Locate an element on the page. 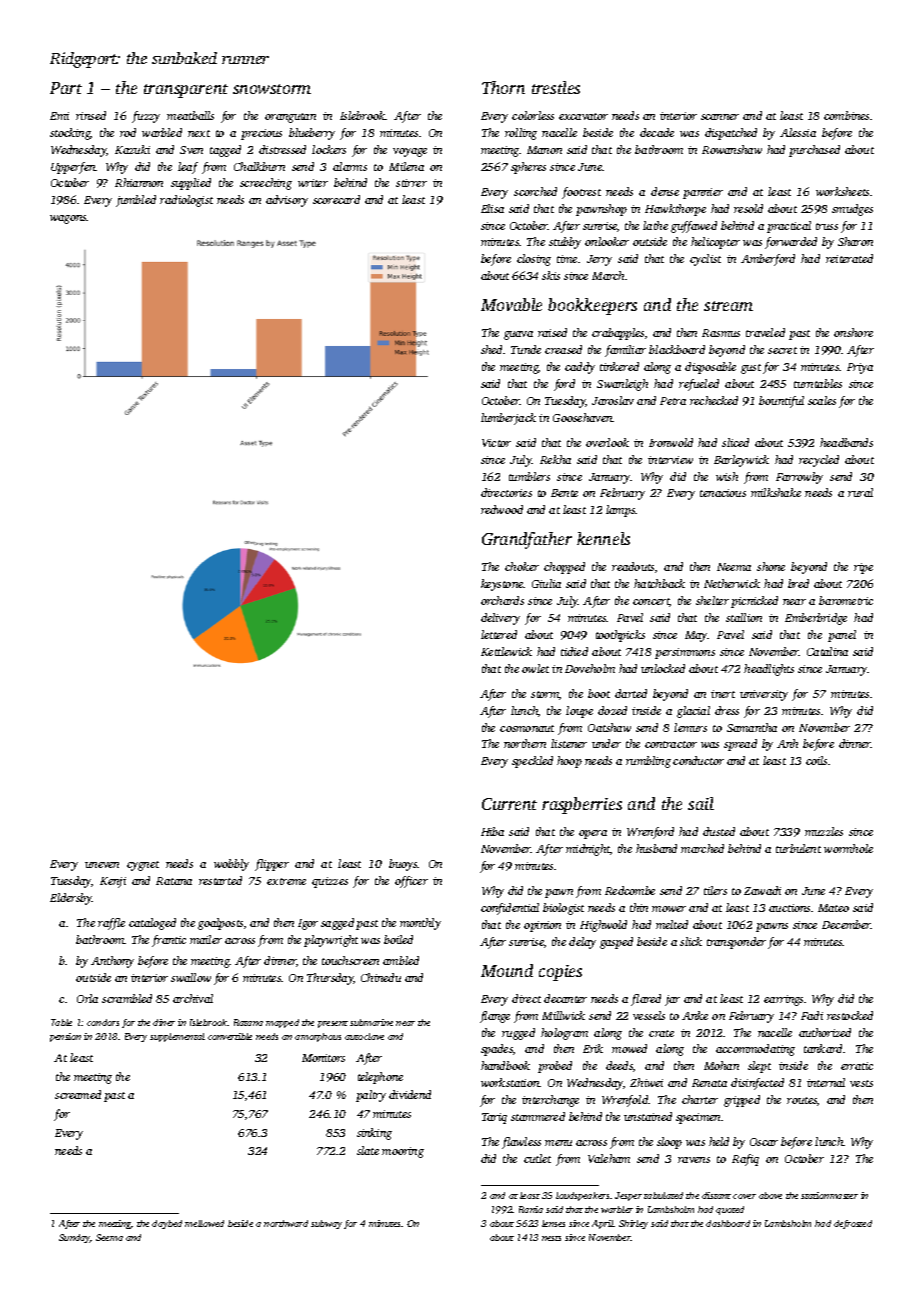  hatchback is located at coordinates (659, 583).
